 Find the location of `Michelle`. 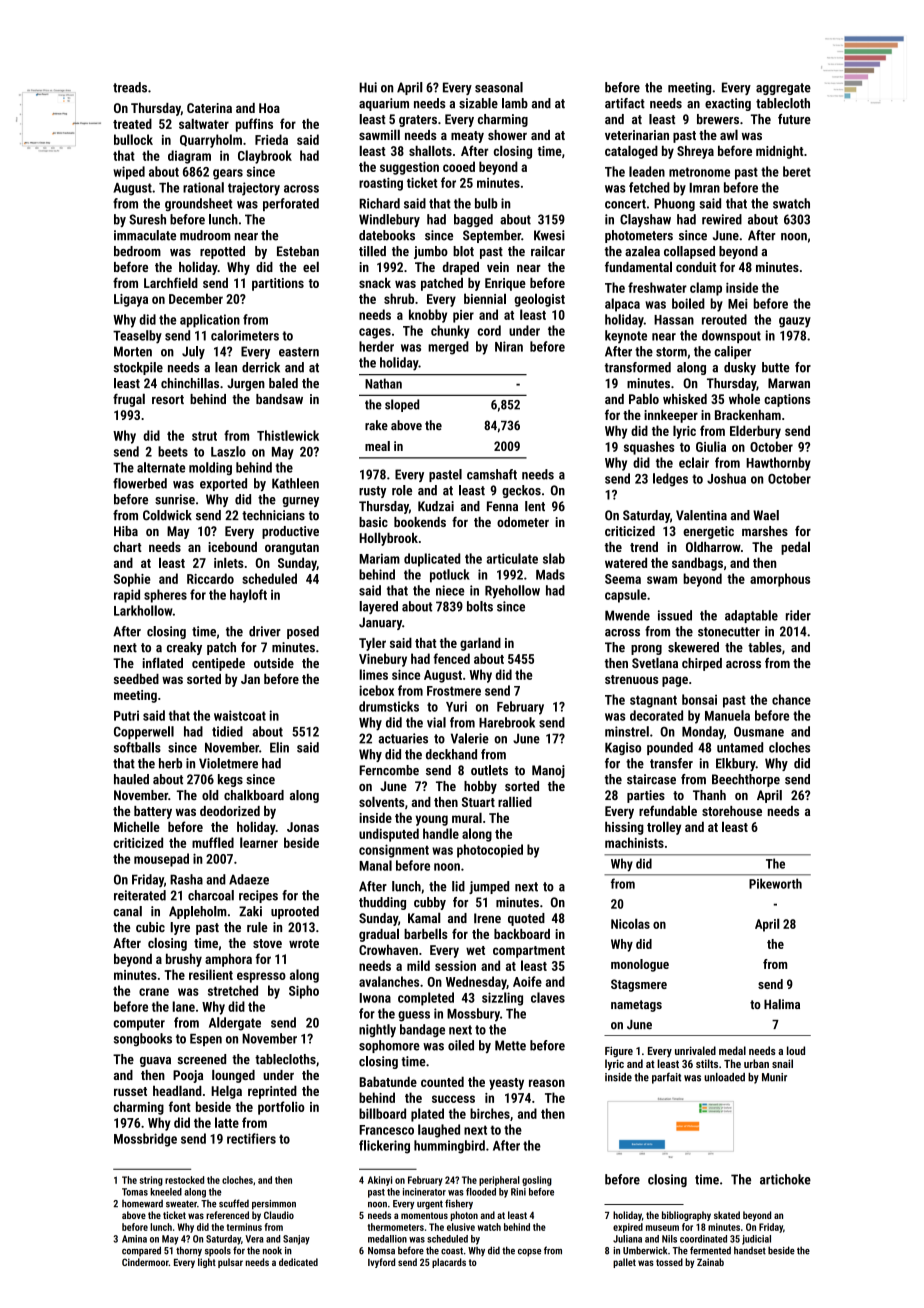

Michelle is located at coordinates (137, 826).
